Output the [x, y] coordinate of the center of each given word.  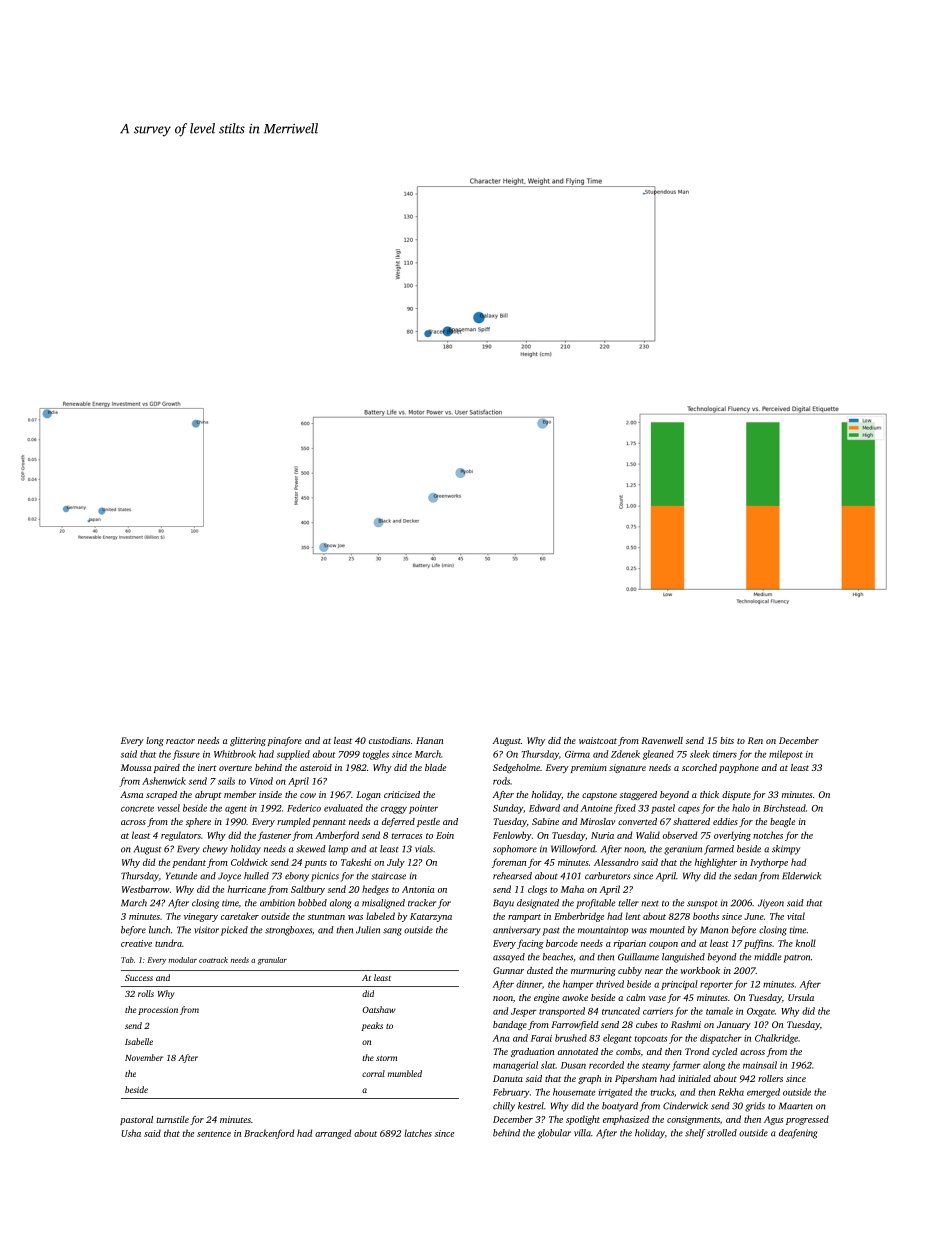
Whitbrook [235, 754]
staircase [388, 876]
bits [727, 740]
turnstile [173, 1119]
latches [418, 1133]
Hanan [429, 740]
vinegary [201, 917]
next [650, 903]
